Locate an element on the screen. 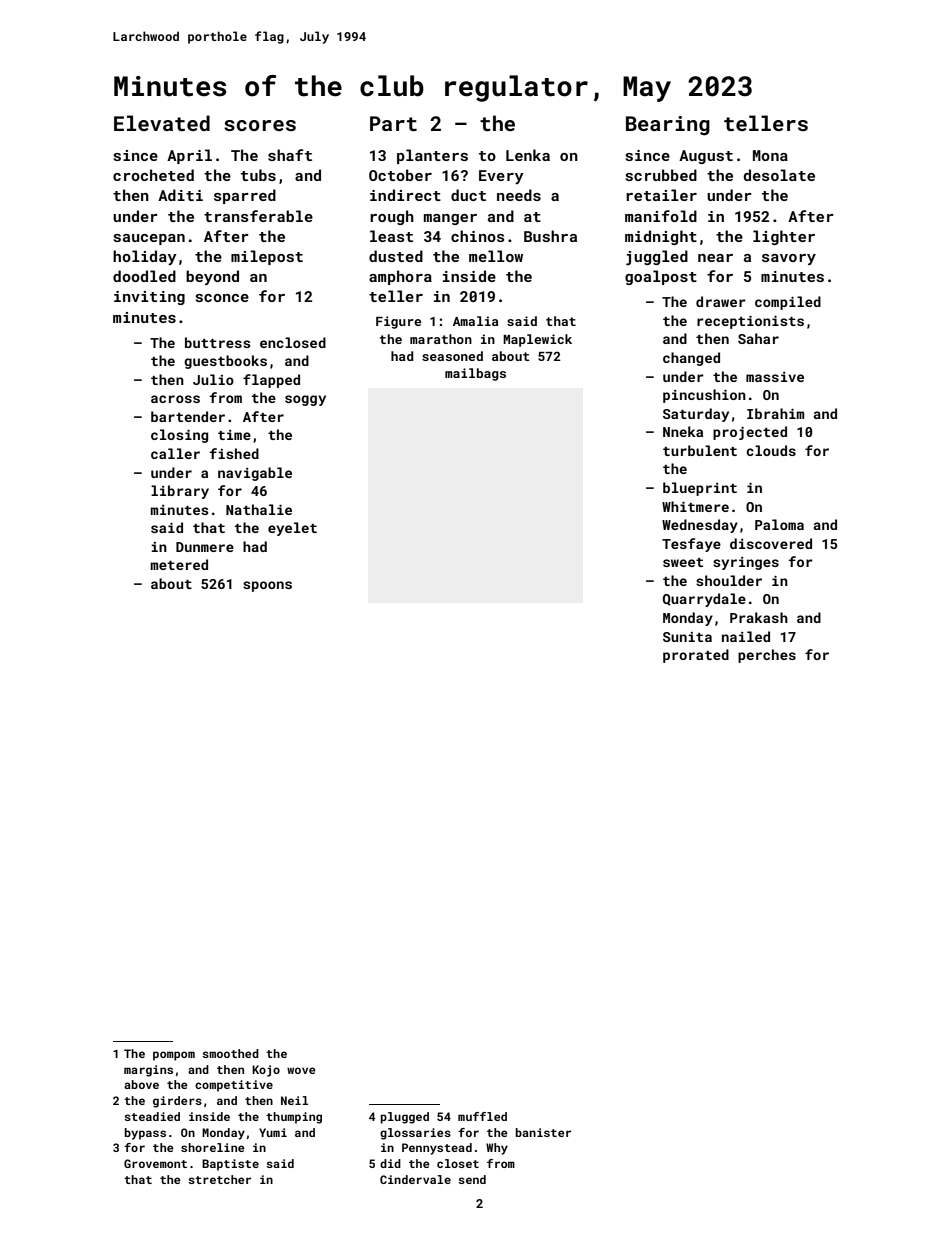  prorated is located at coordinates (696, 656).
